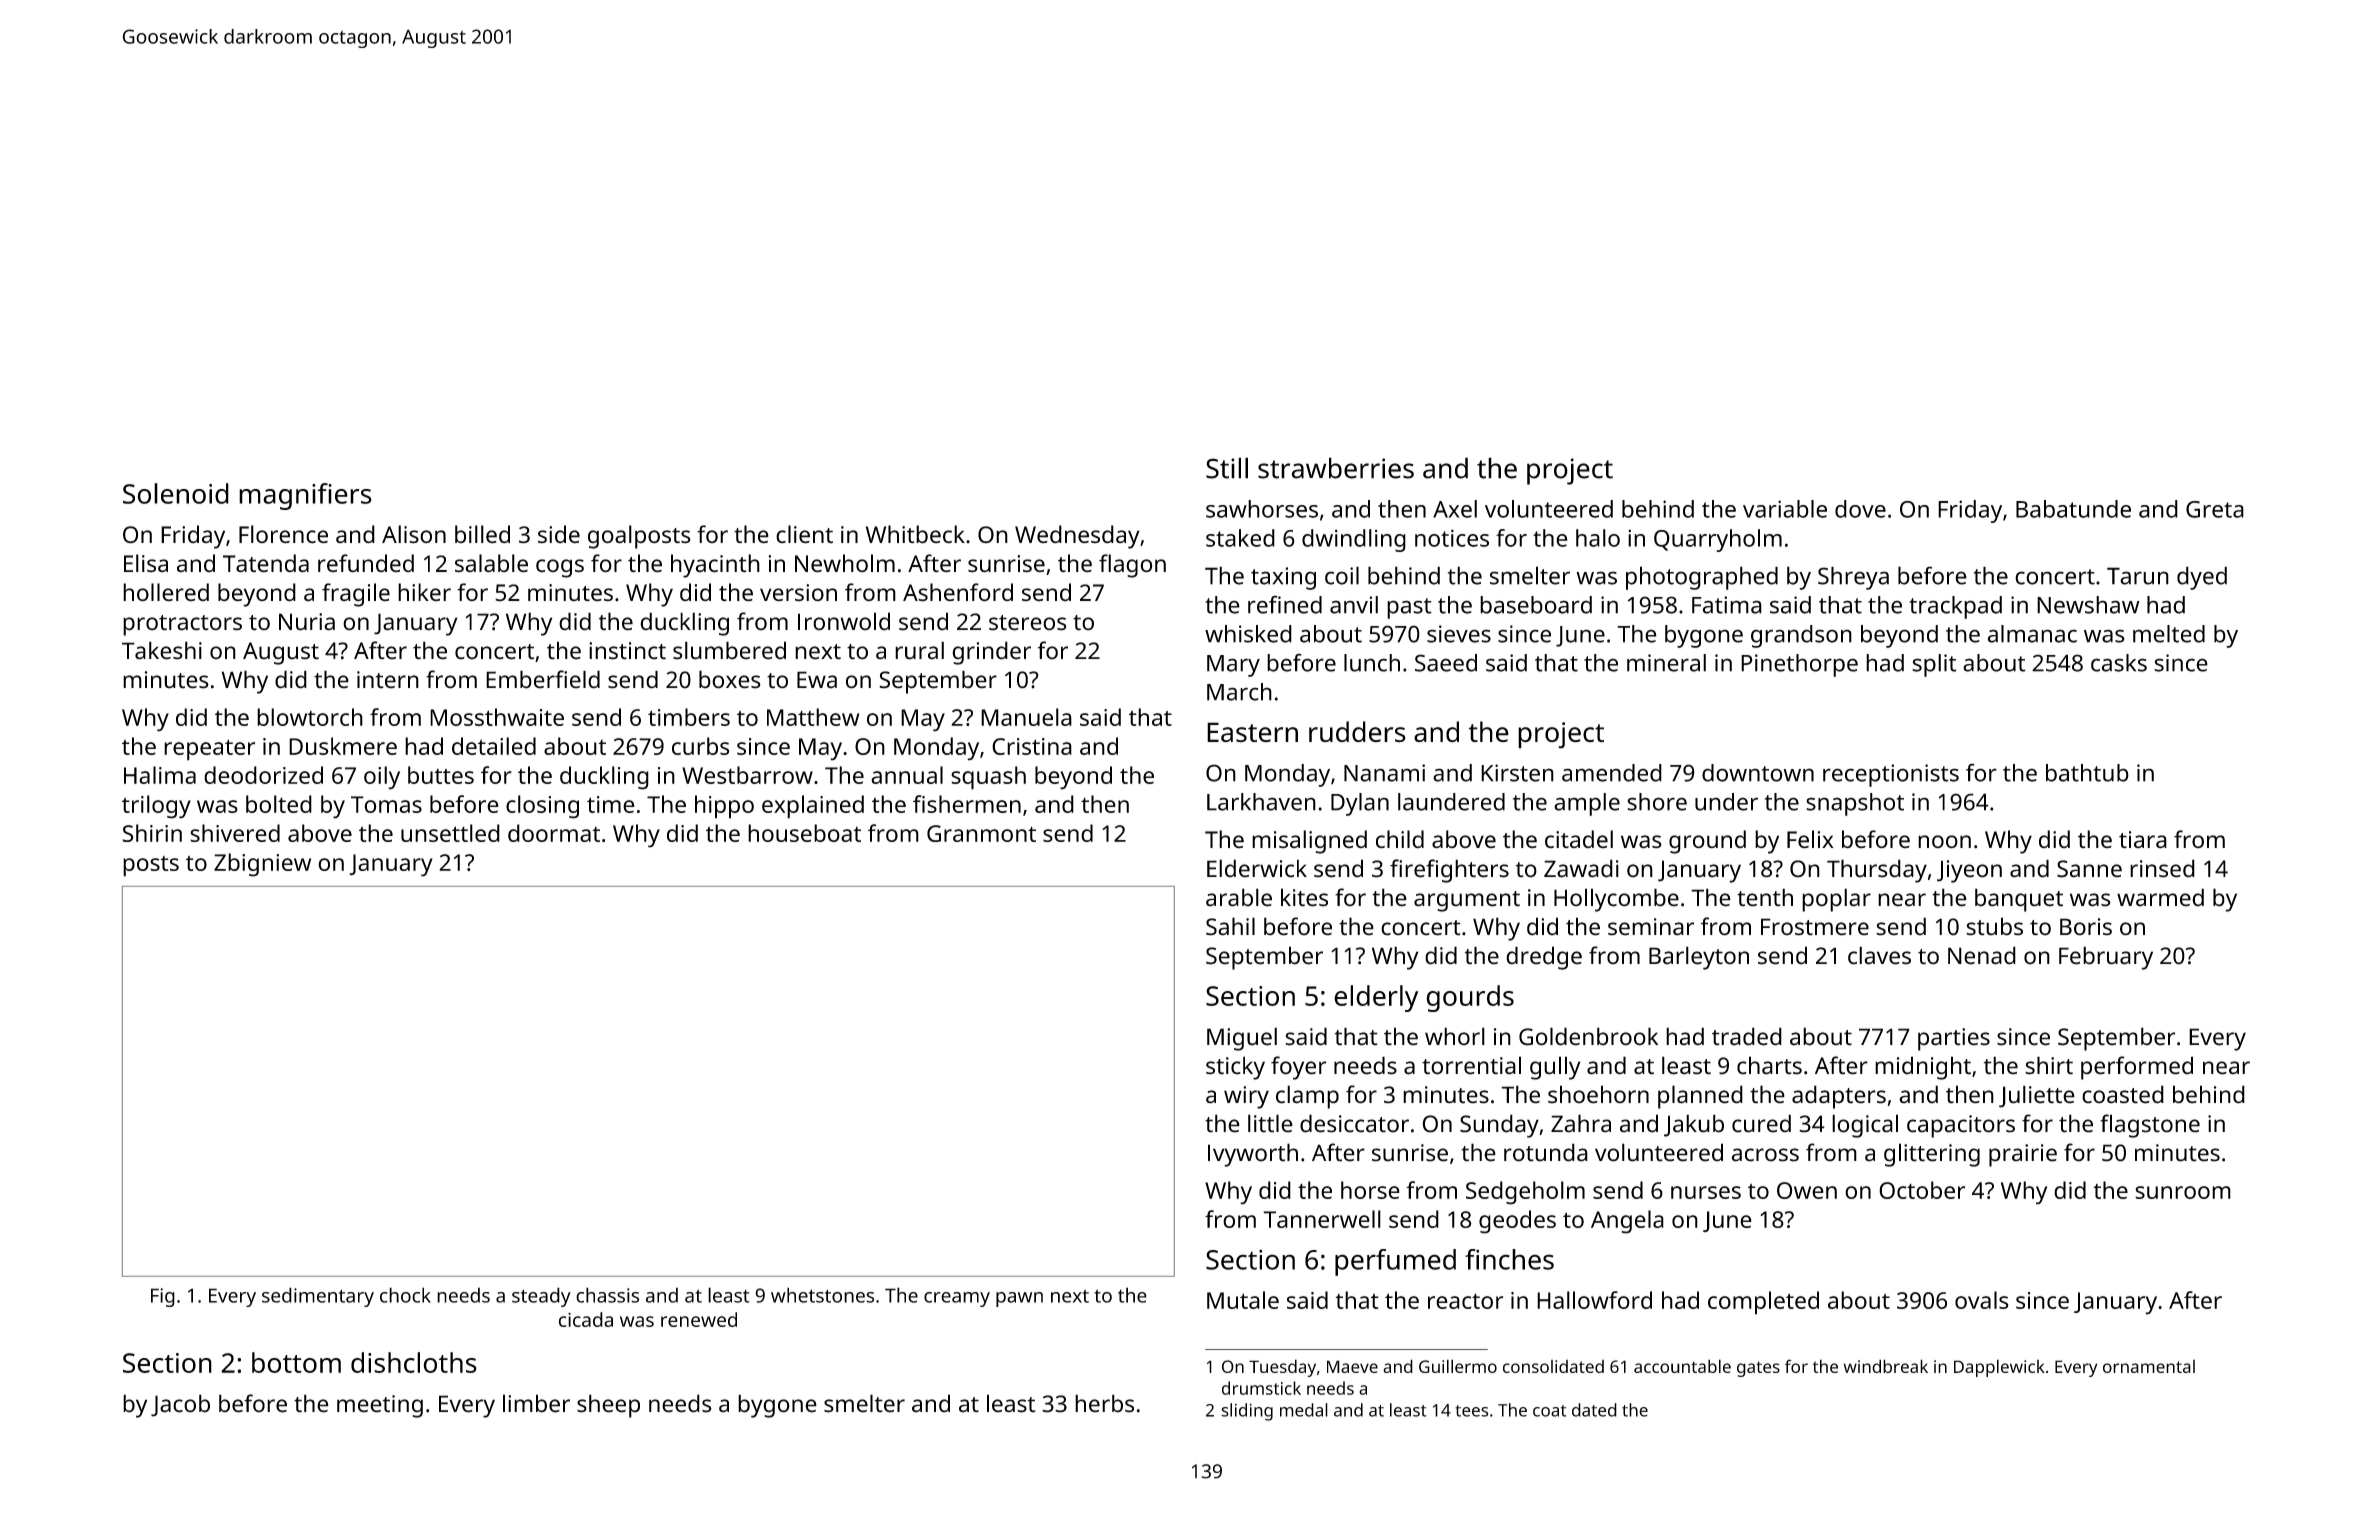  Describe the element at coordinates (152, 833) in the screenshot. I see `Shirin` at that location.
